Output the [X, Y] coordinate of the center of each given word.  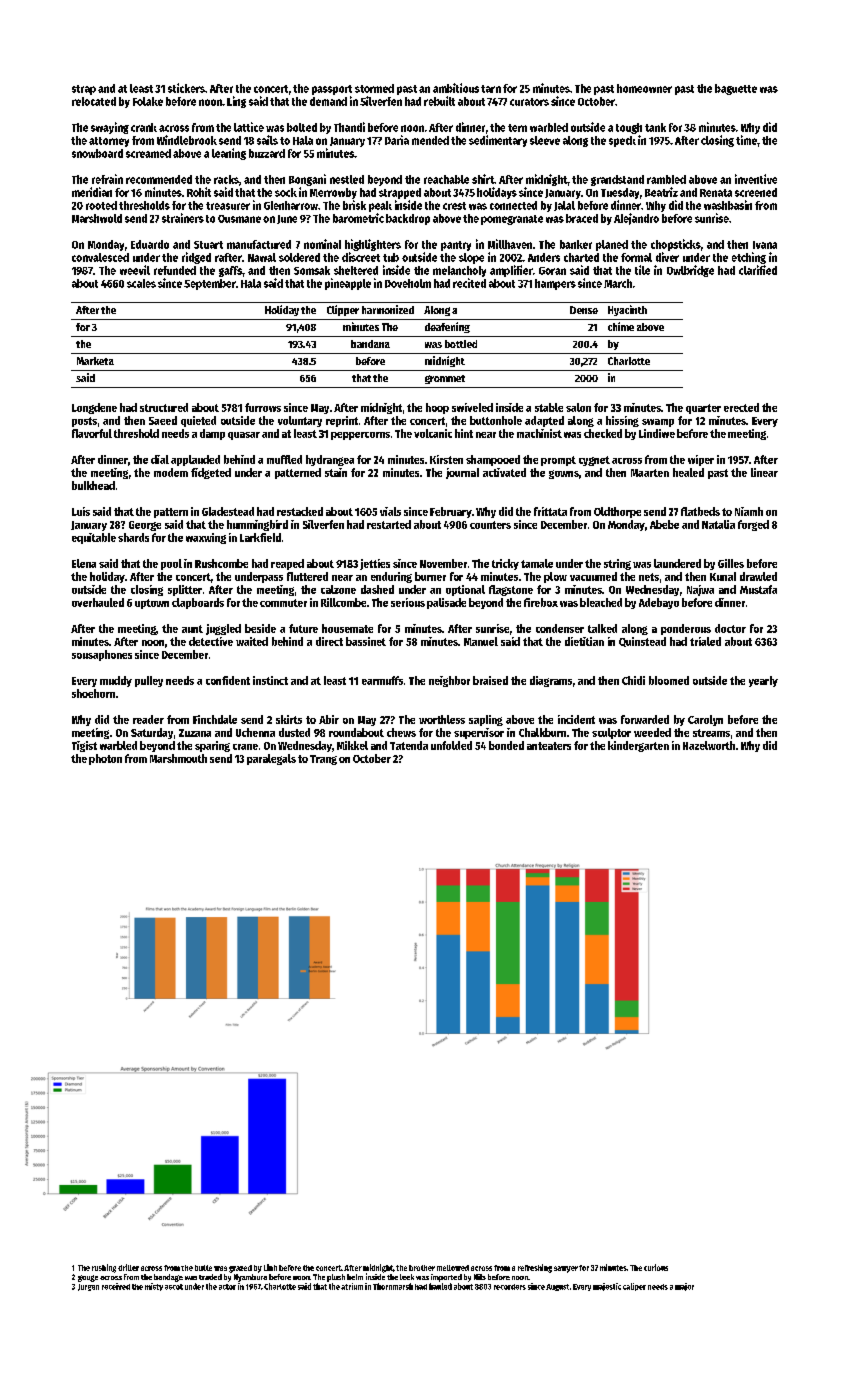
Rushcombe [221, 563]
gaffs [230, 271]
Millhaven [510, 244]
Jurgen [88, 1287]
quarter [703, 409]
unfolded [451, 745]
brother [422, 1268]
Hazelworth [709, 745]
